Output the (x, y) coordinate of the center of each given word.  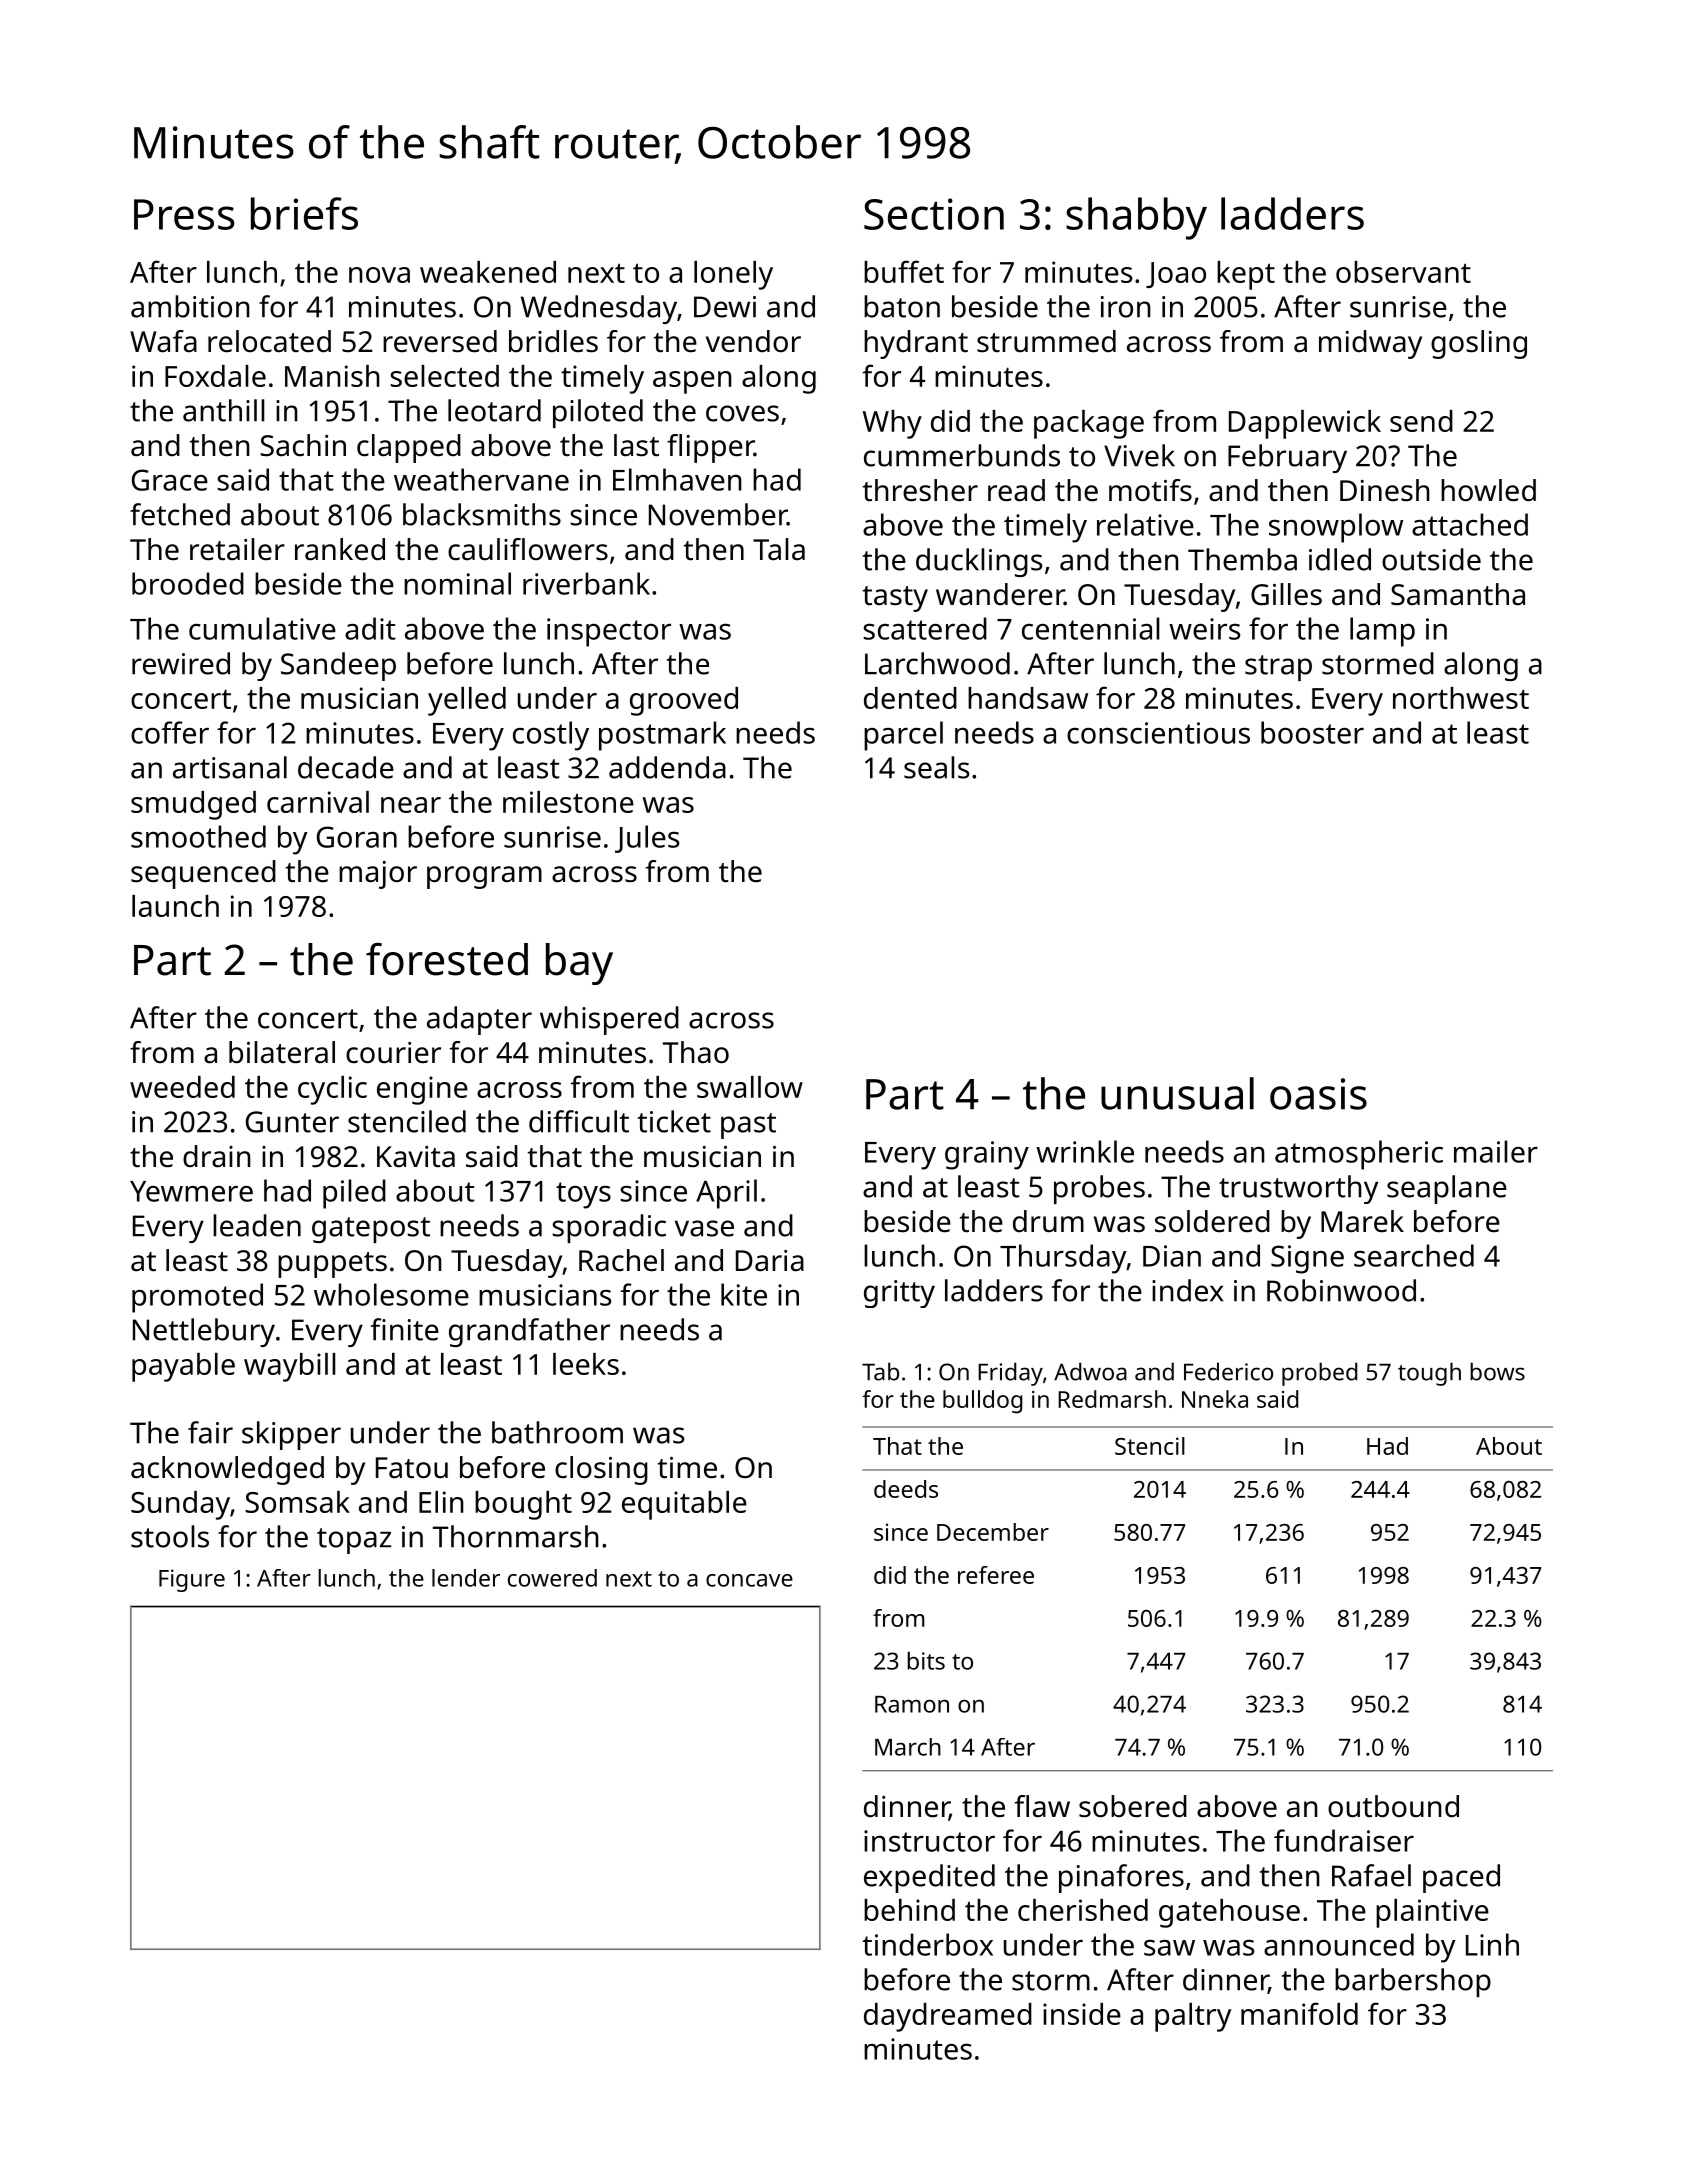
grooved (684, 701)
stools (170, 1536)
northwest (1461, 698)
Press (184, 214)
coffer (170, 732)
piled (354, 1194)
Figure (192, 1580)
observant (1403, 272)
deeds (906, 1489)
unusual (1177, 1093)
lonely (733, 275)
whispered (609, 1020)
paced (1461, 1878)
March (908, 1747)
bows (1497, 1371)
